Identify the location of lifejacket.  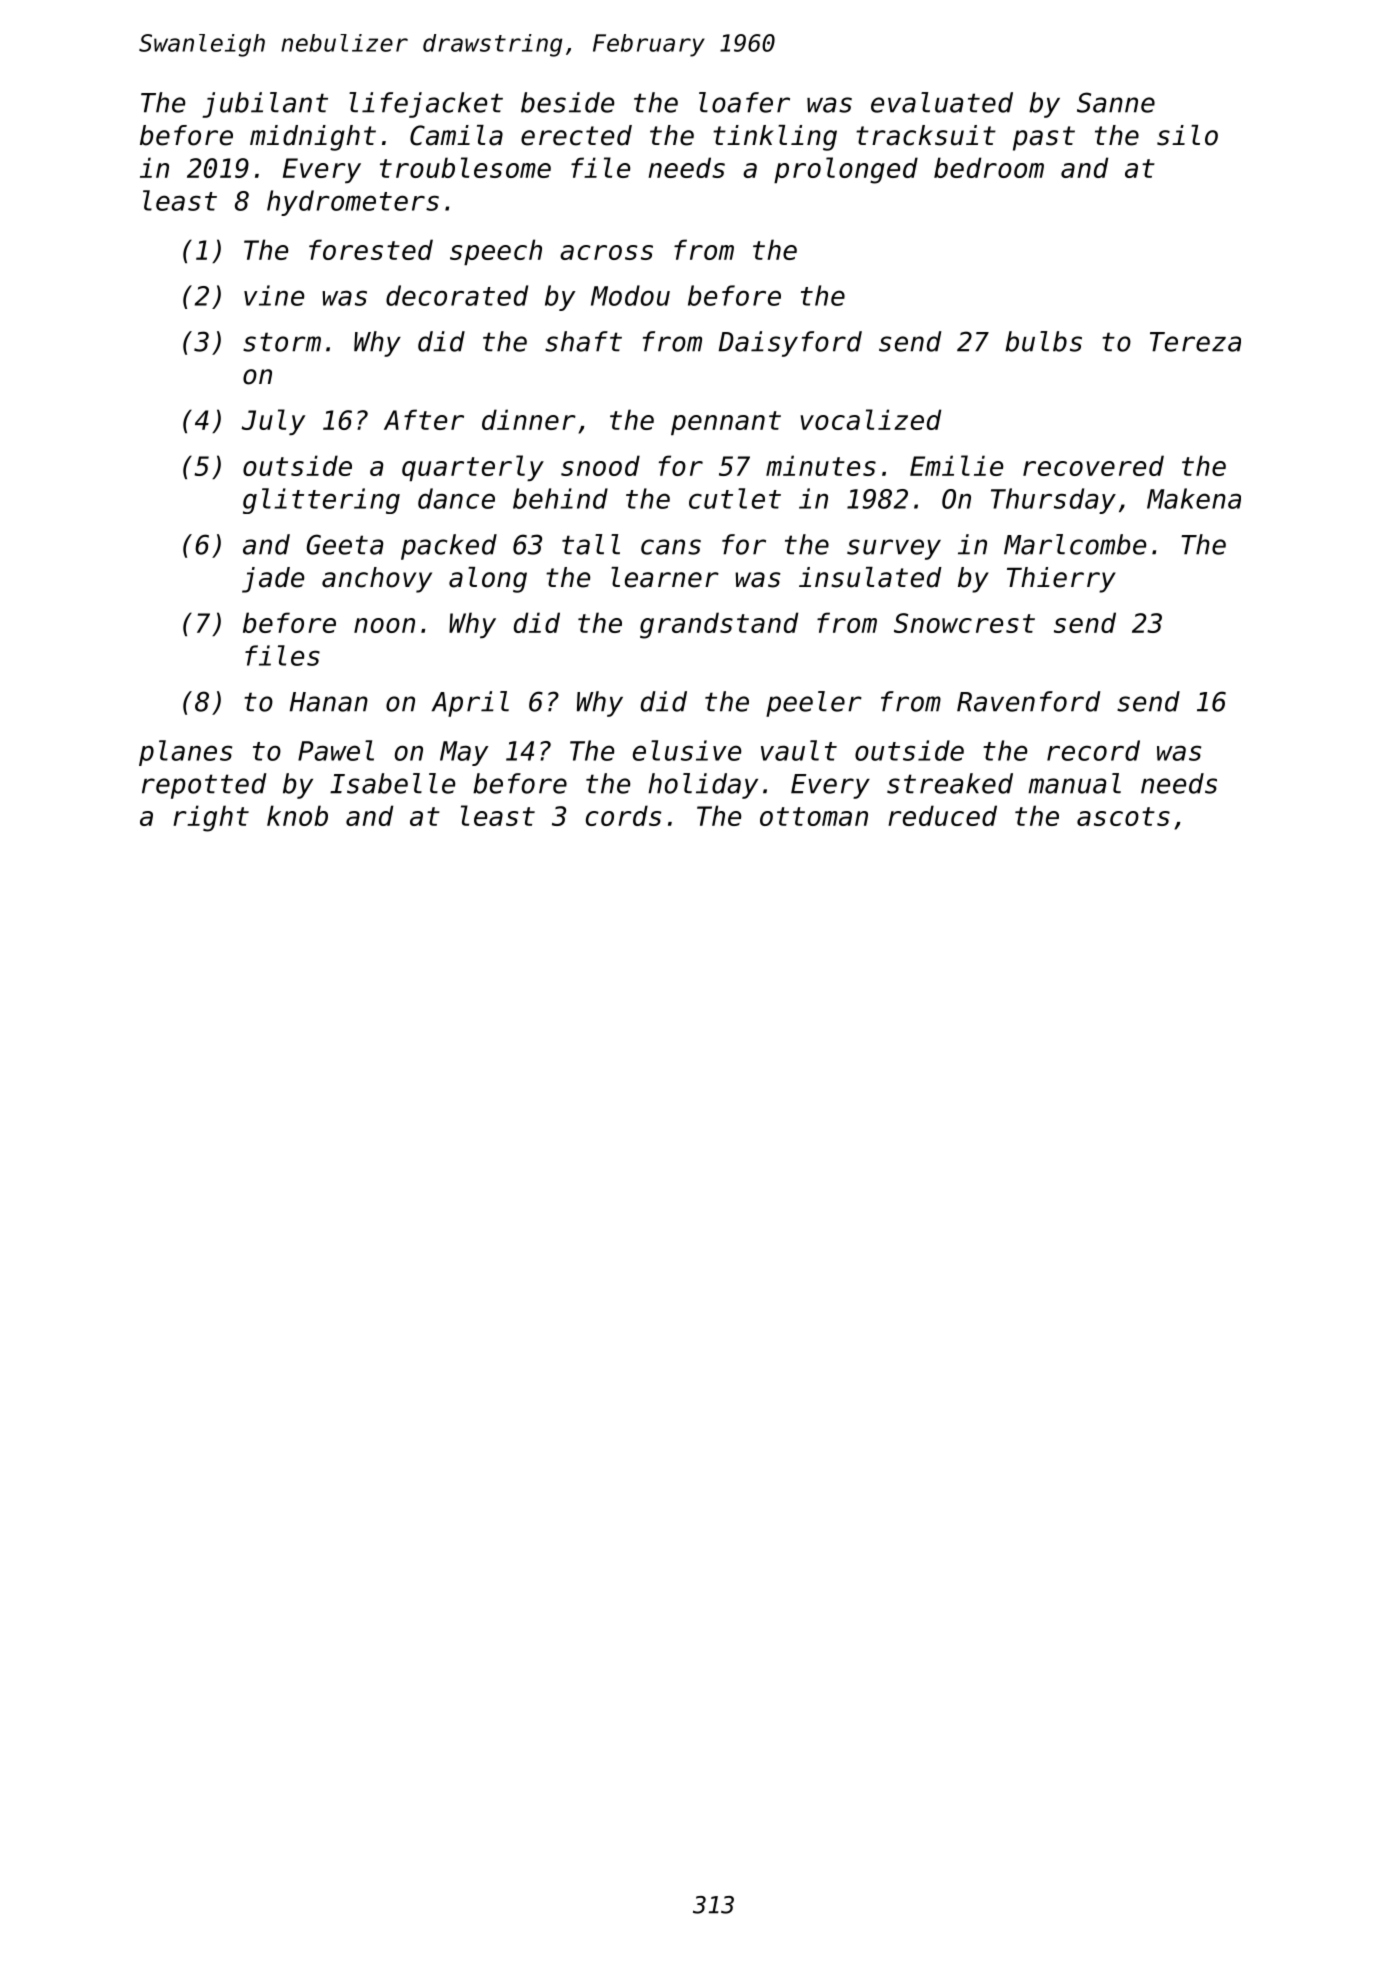
(426, 105).
